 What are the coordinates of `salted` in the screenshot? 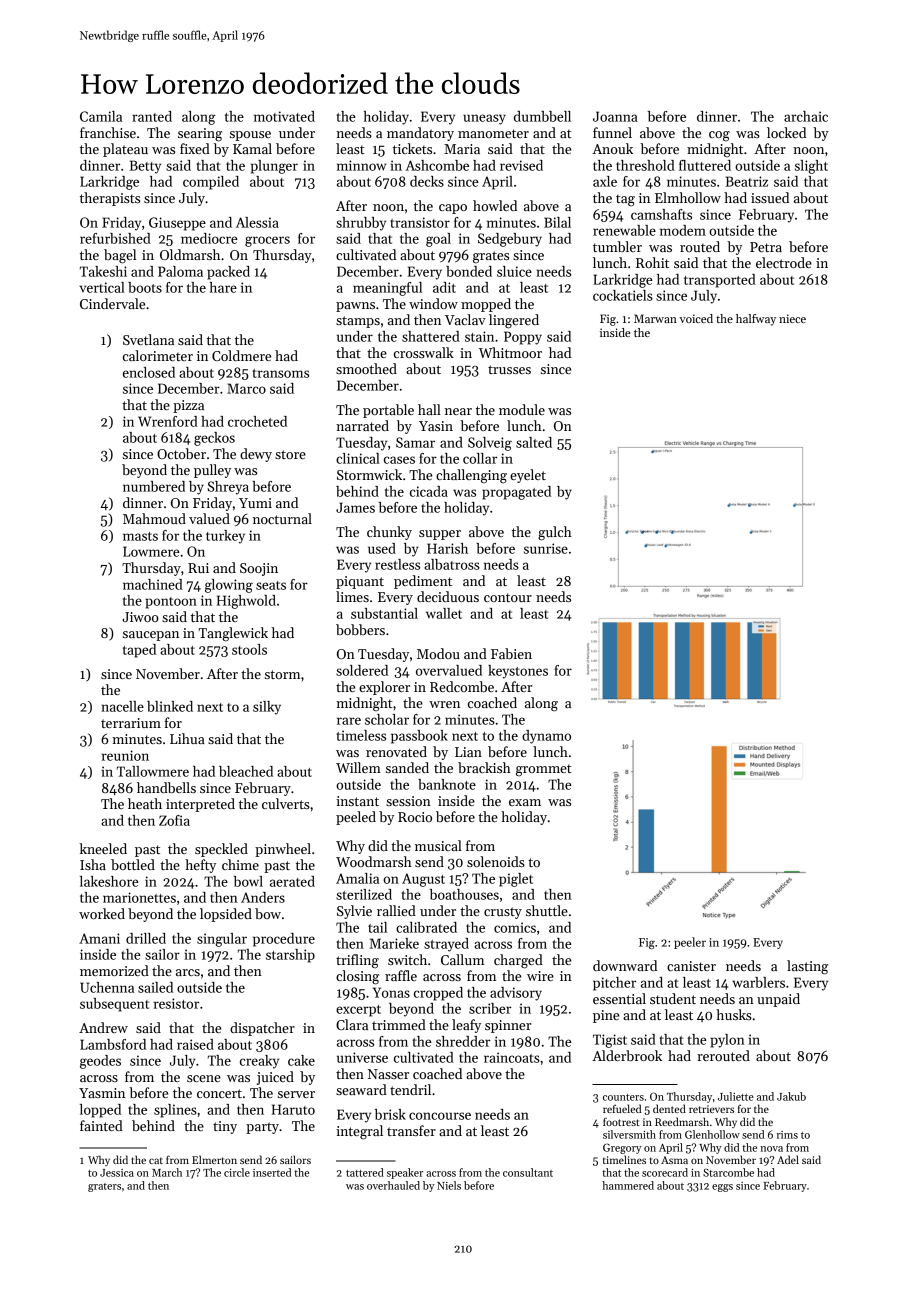 It's located at (534, 442).
